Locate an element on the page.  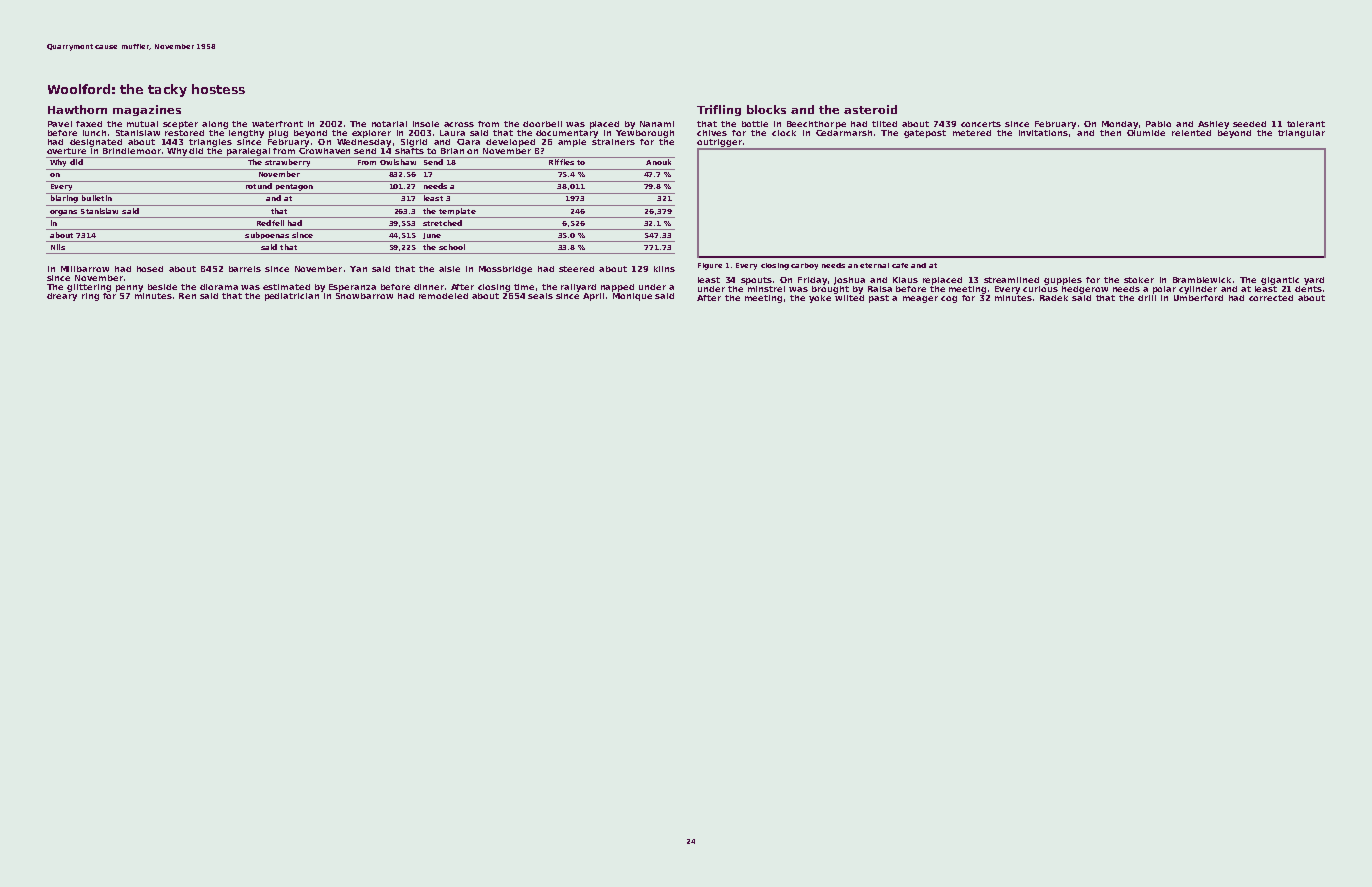
triangular is located at coordinates (1301, 134).
